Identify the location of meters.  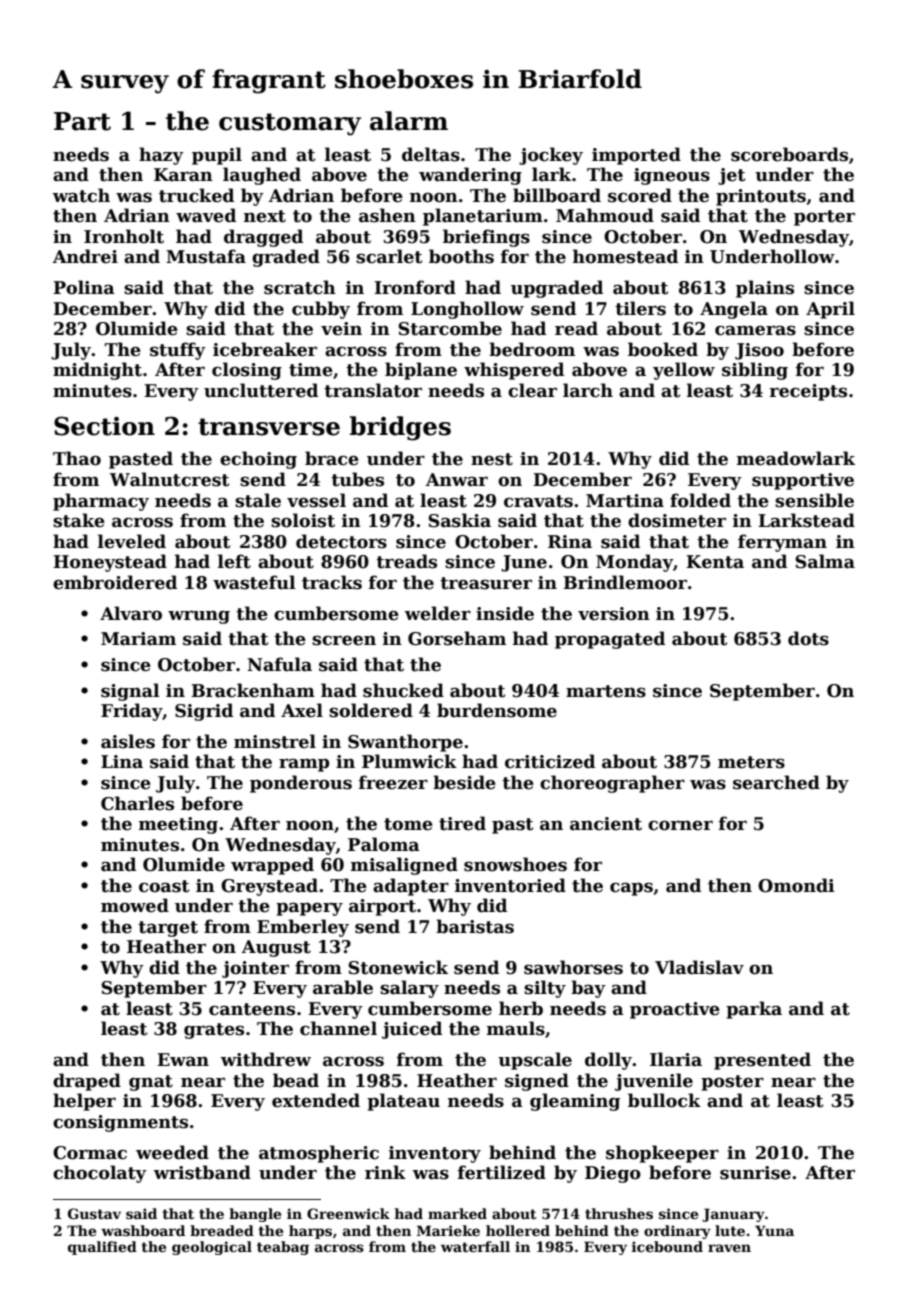
(751, 762).
